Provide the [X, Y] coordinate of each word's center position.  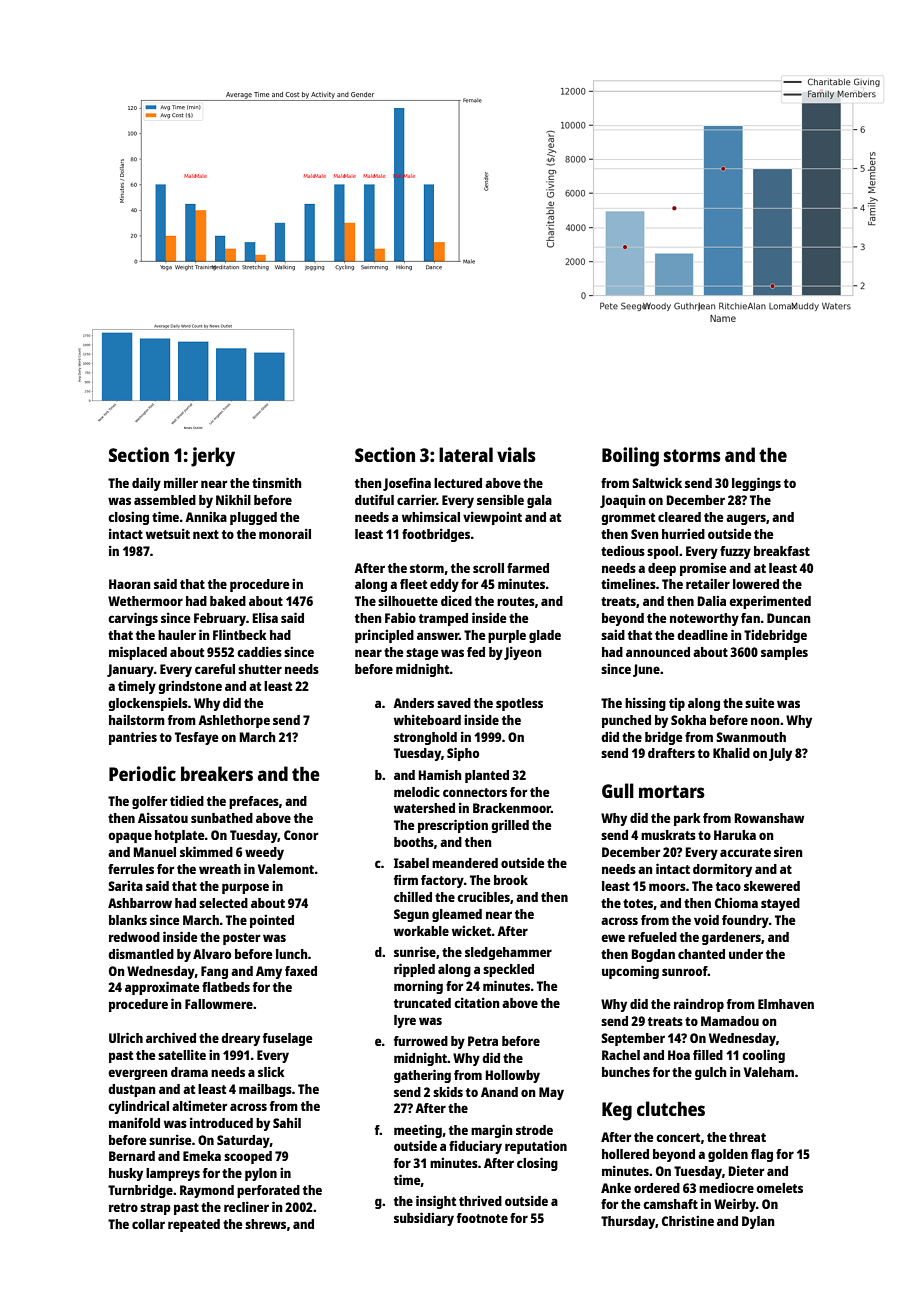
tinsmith [277, 482]
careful [215, 669]
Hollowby [512, 1076]
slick [271, 1071]
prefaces [254, 802]
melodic [417, 792]
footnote [482, 1218]
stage [422, 654]
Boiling [630, 457]
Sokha [688, 720]
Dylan [758, 1222]
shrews [265, 1224]
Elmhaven [786, 1004]
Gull [618, 790]
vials [516, 454]
